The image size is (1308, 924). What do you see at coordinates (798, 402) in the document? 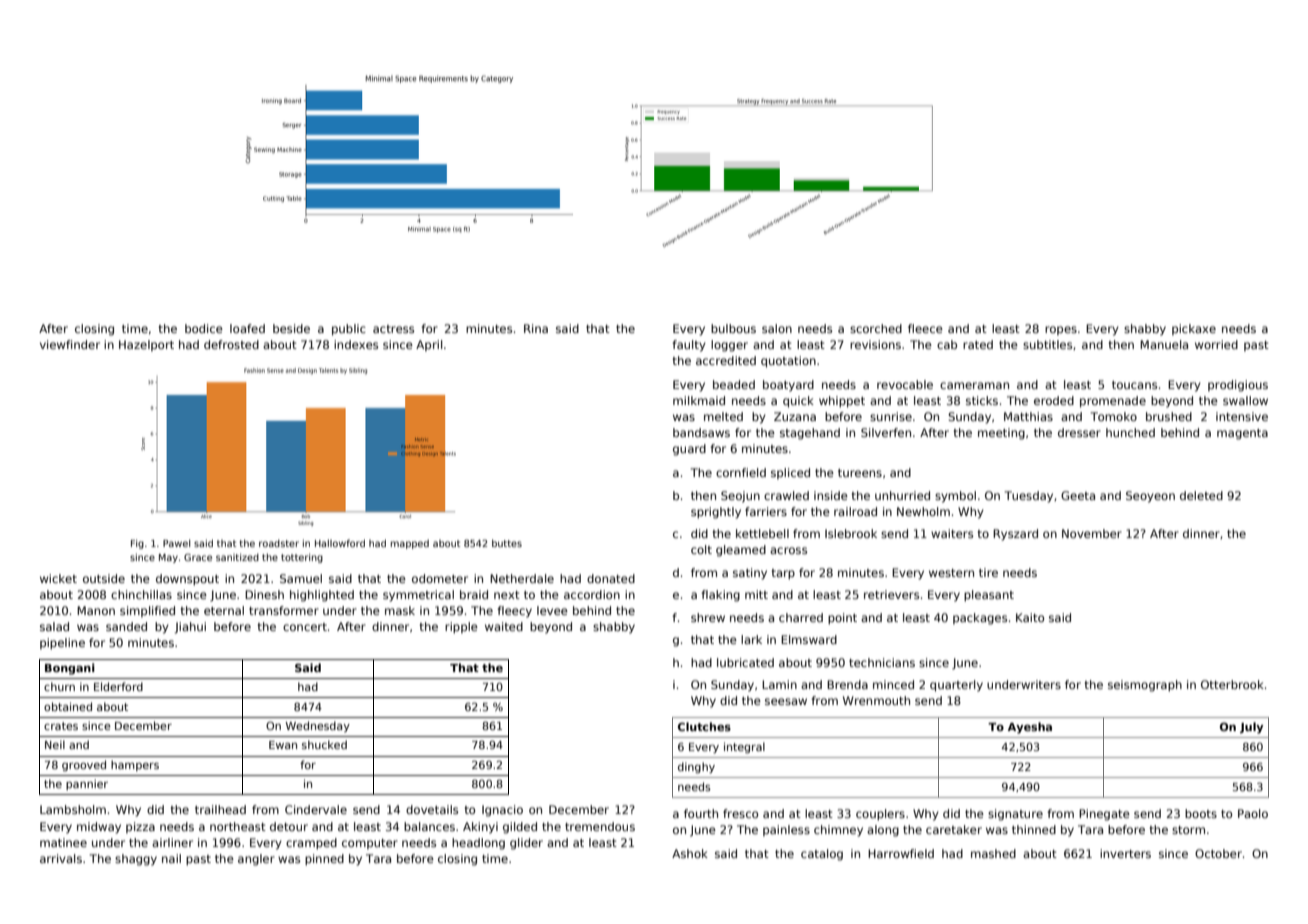
I see `quick` at bounding box center [798, 402].
